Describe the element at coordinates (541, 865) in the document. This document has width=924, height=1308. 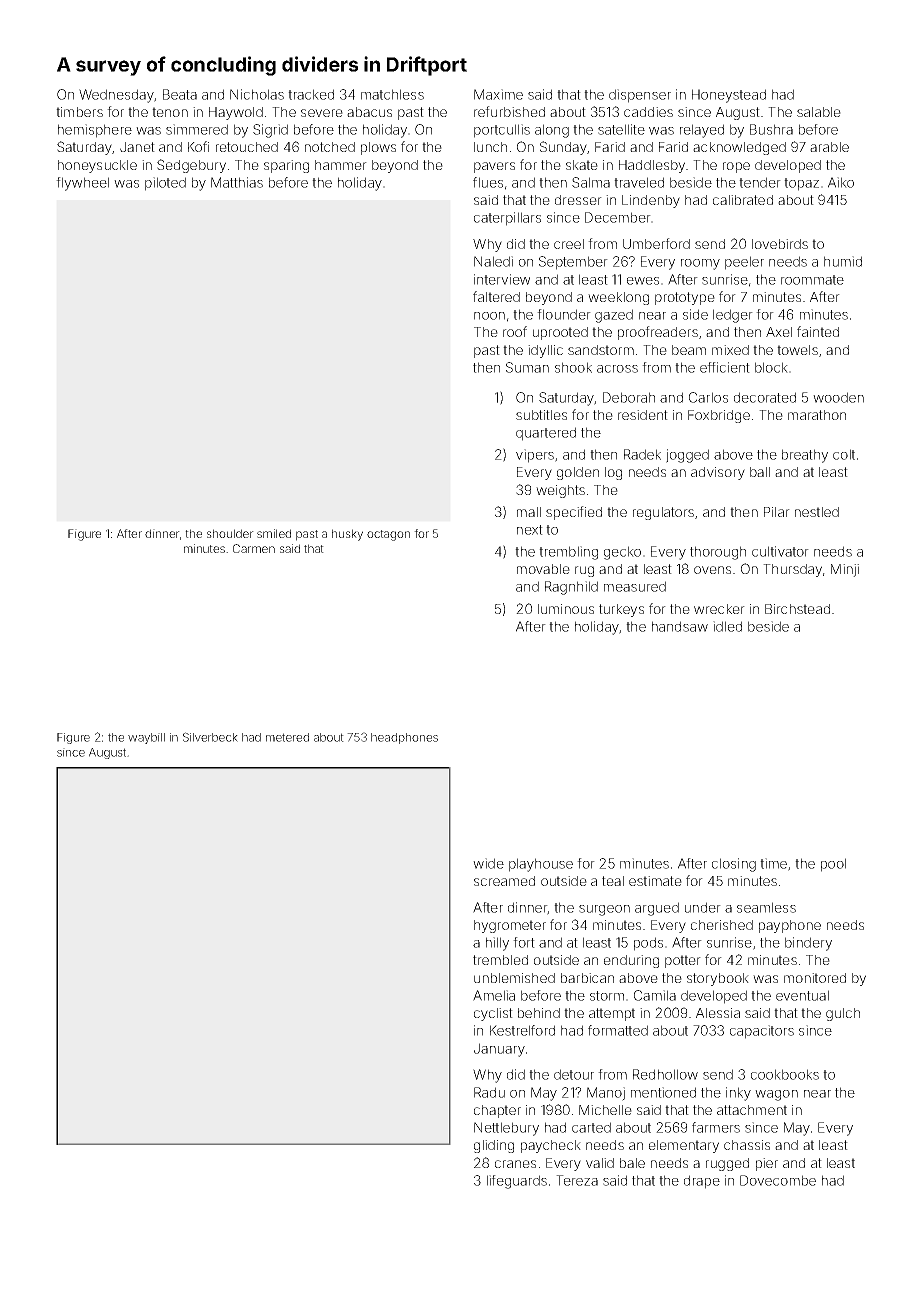
I see `playhouse` at that location.
